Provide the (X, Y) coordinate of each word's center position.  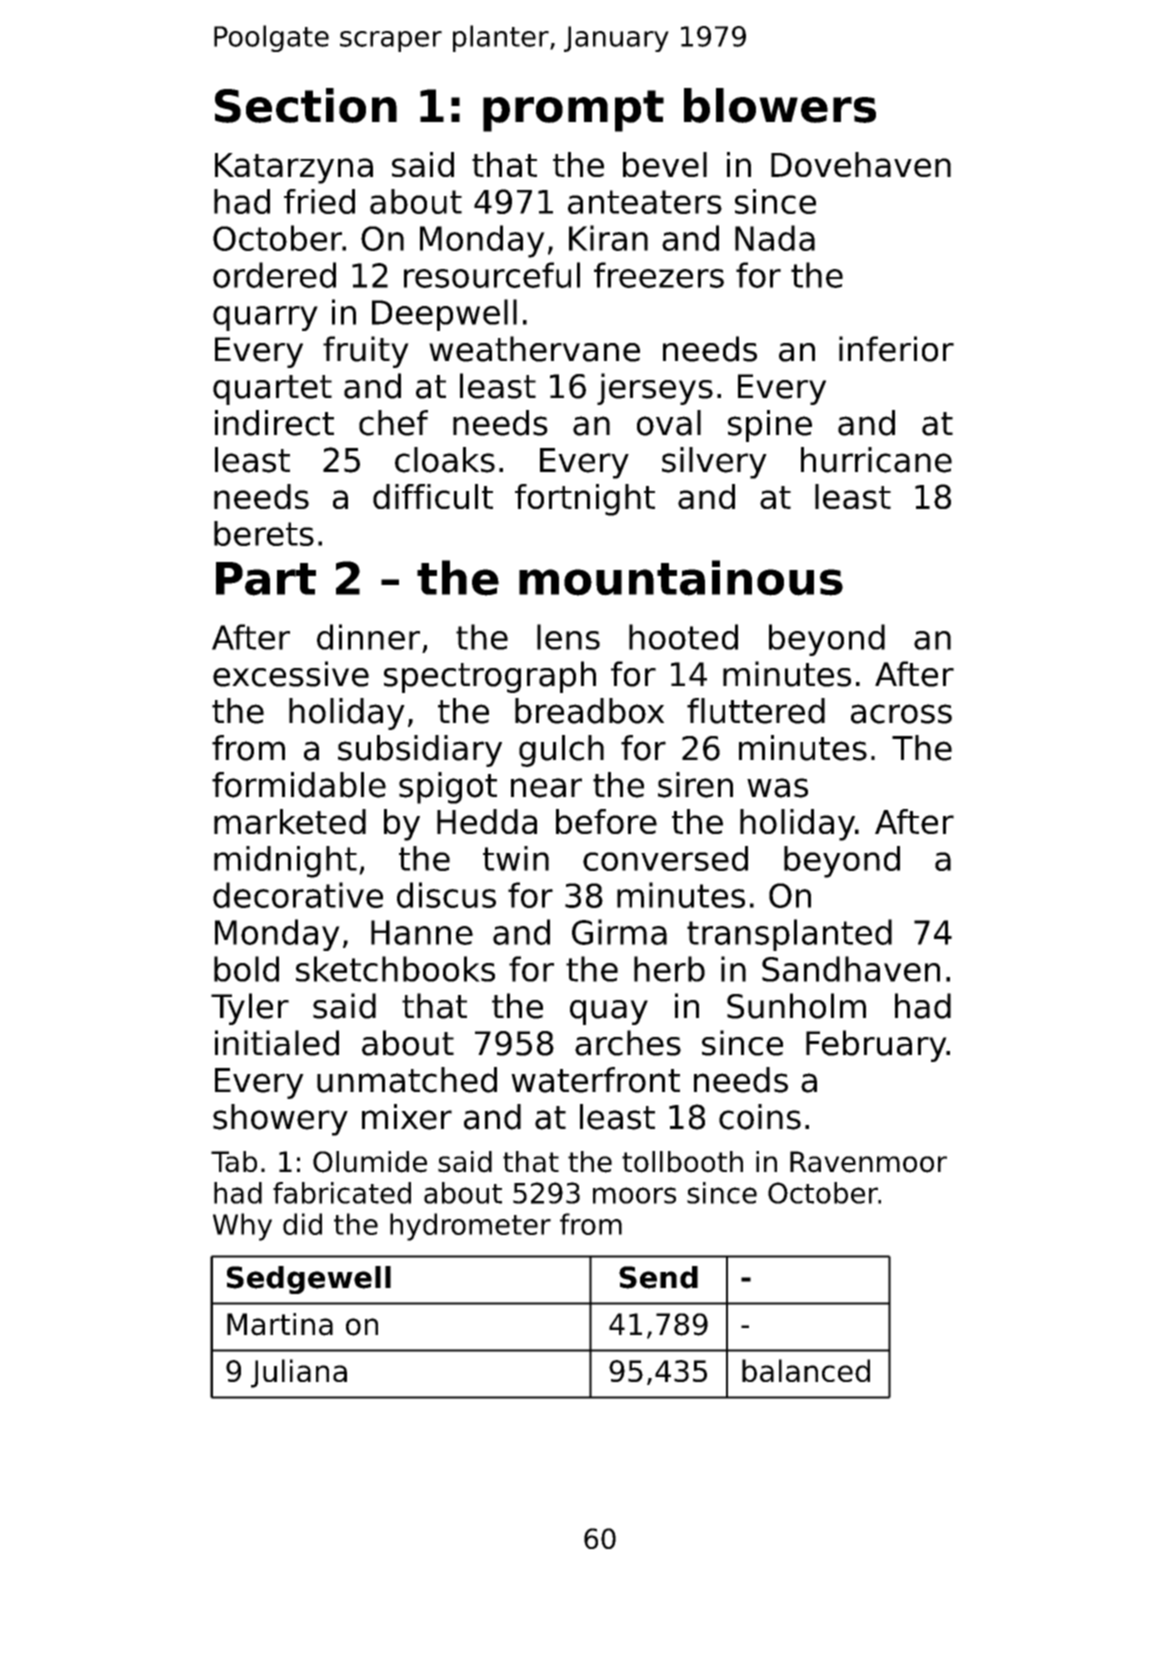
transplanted (789, 935)
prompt (573, 111)
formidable (299, 785)
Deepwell (444, 315)
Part (266, 579)
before (606, 821)
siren (695, 785)
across (901, 714)
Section (306, 105)
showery (280, 1120)
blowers (780, 105)
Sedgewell (309, 1280)
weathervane (534, 349)
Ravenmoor (868, 1162)
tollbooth (682, 1162)
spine (770, 426)
